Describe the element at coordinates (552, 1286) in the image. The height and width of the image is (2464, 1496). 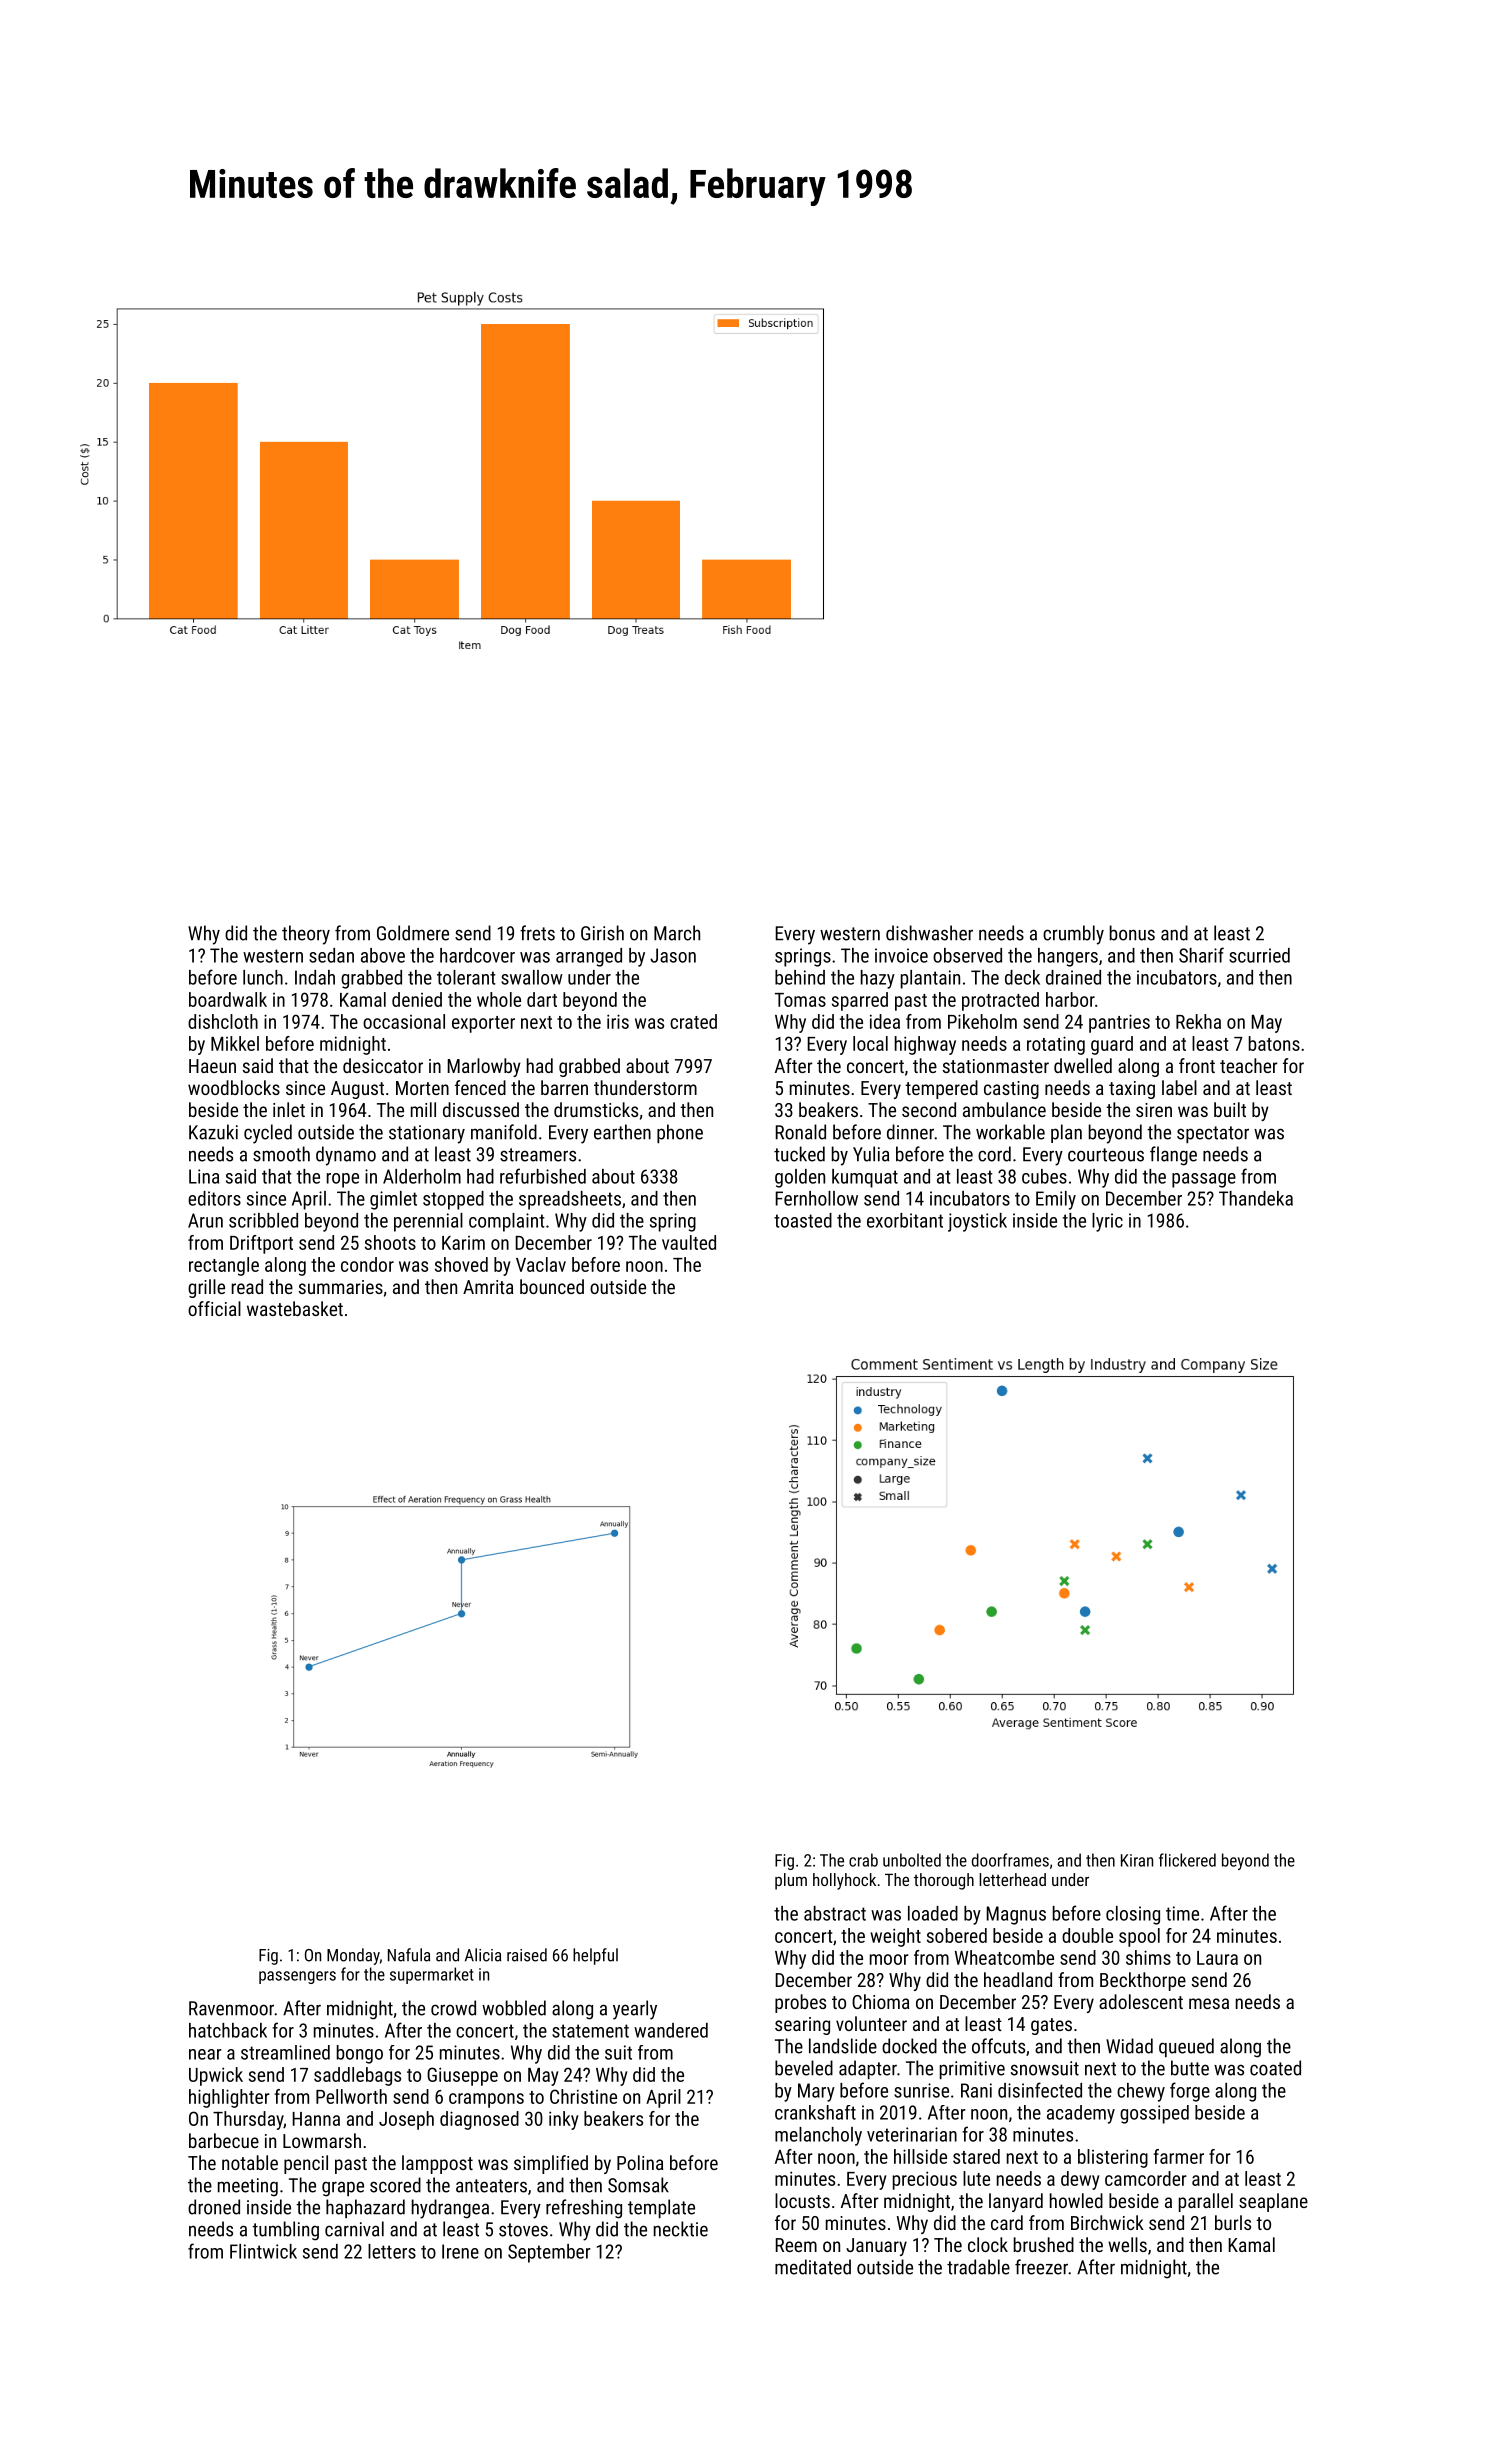
I see `bounced` at that location.
